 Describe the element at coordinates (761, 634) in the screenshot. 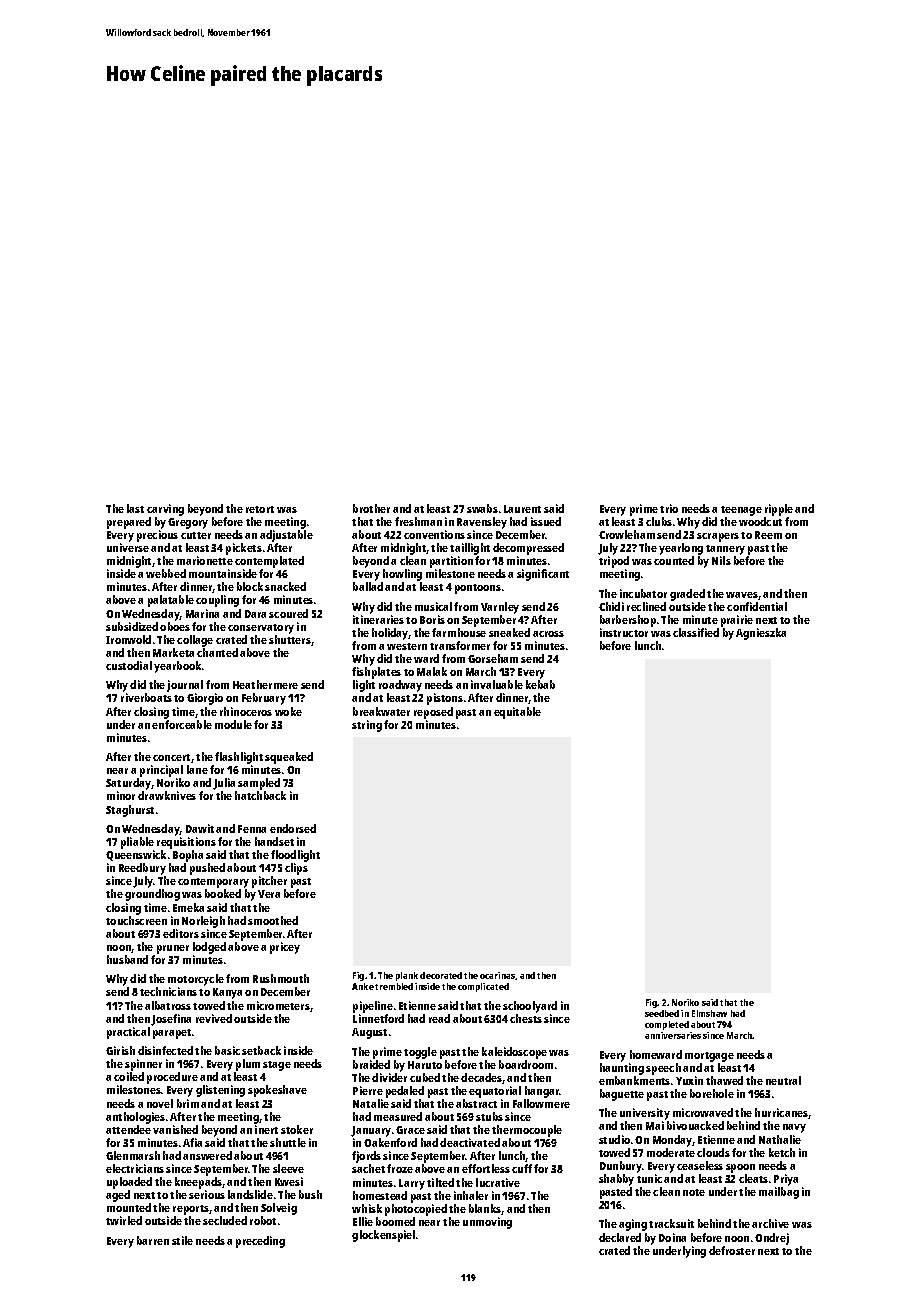

I see `Agnieszka` at that location.
